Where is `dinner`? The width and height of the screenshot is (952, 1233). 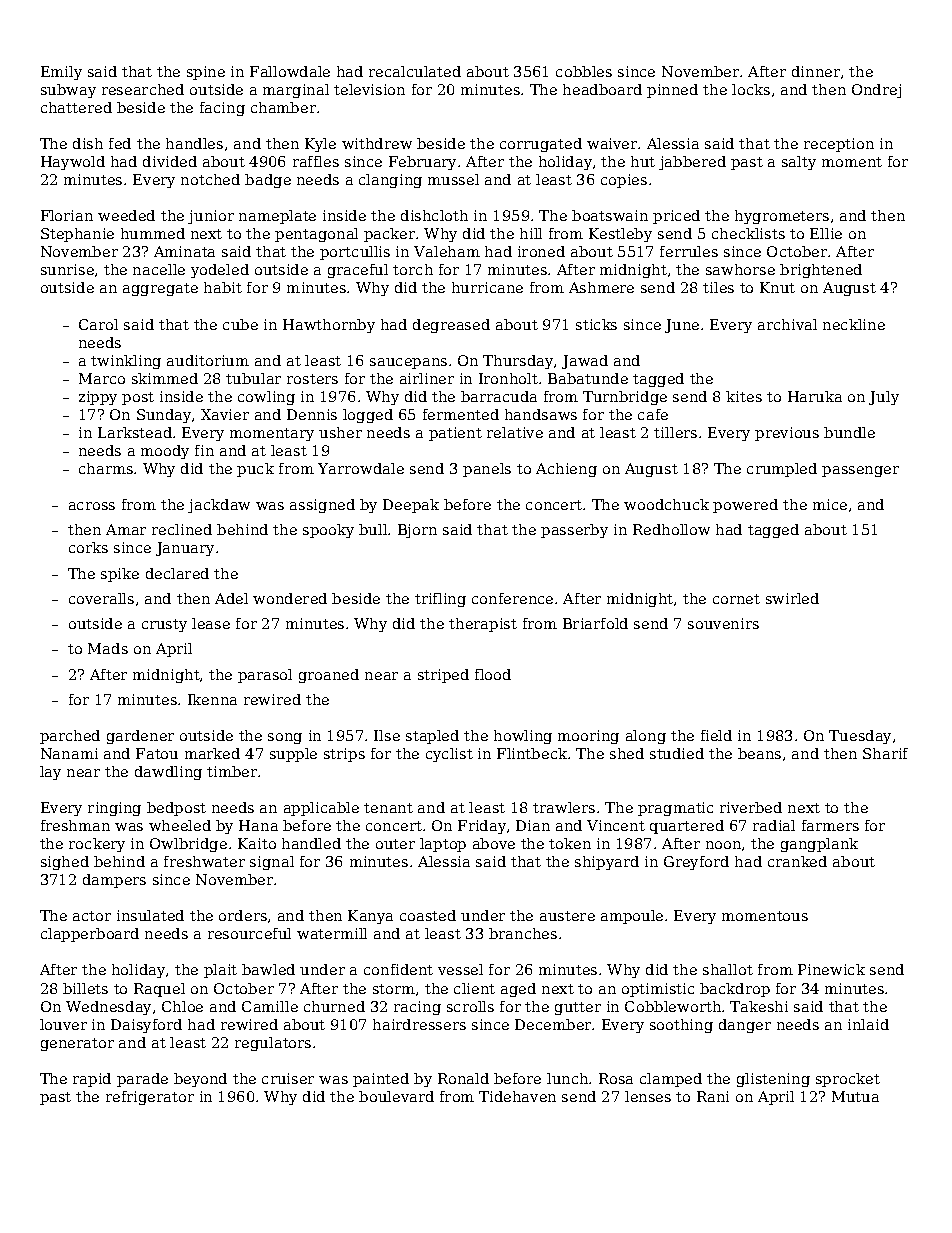
dinner is located at coordinates (816, 71).
